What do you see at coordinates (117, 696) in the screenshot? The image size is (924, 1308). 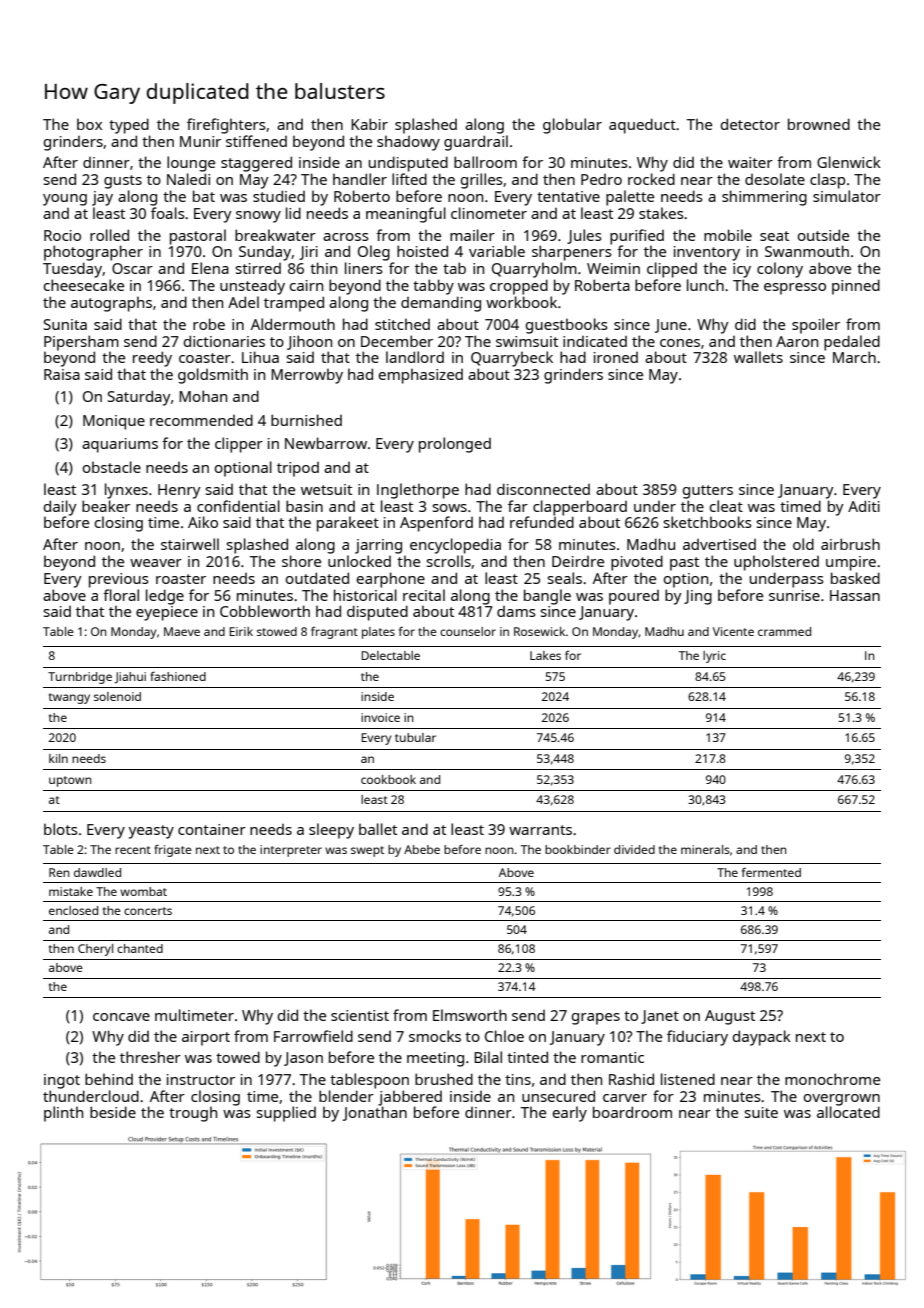 I see `solenoid` at bounding box center [117, 696].
